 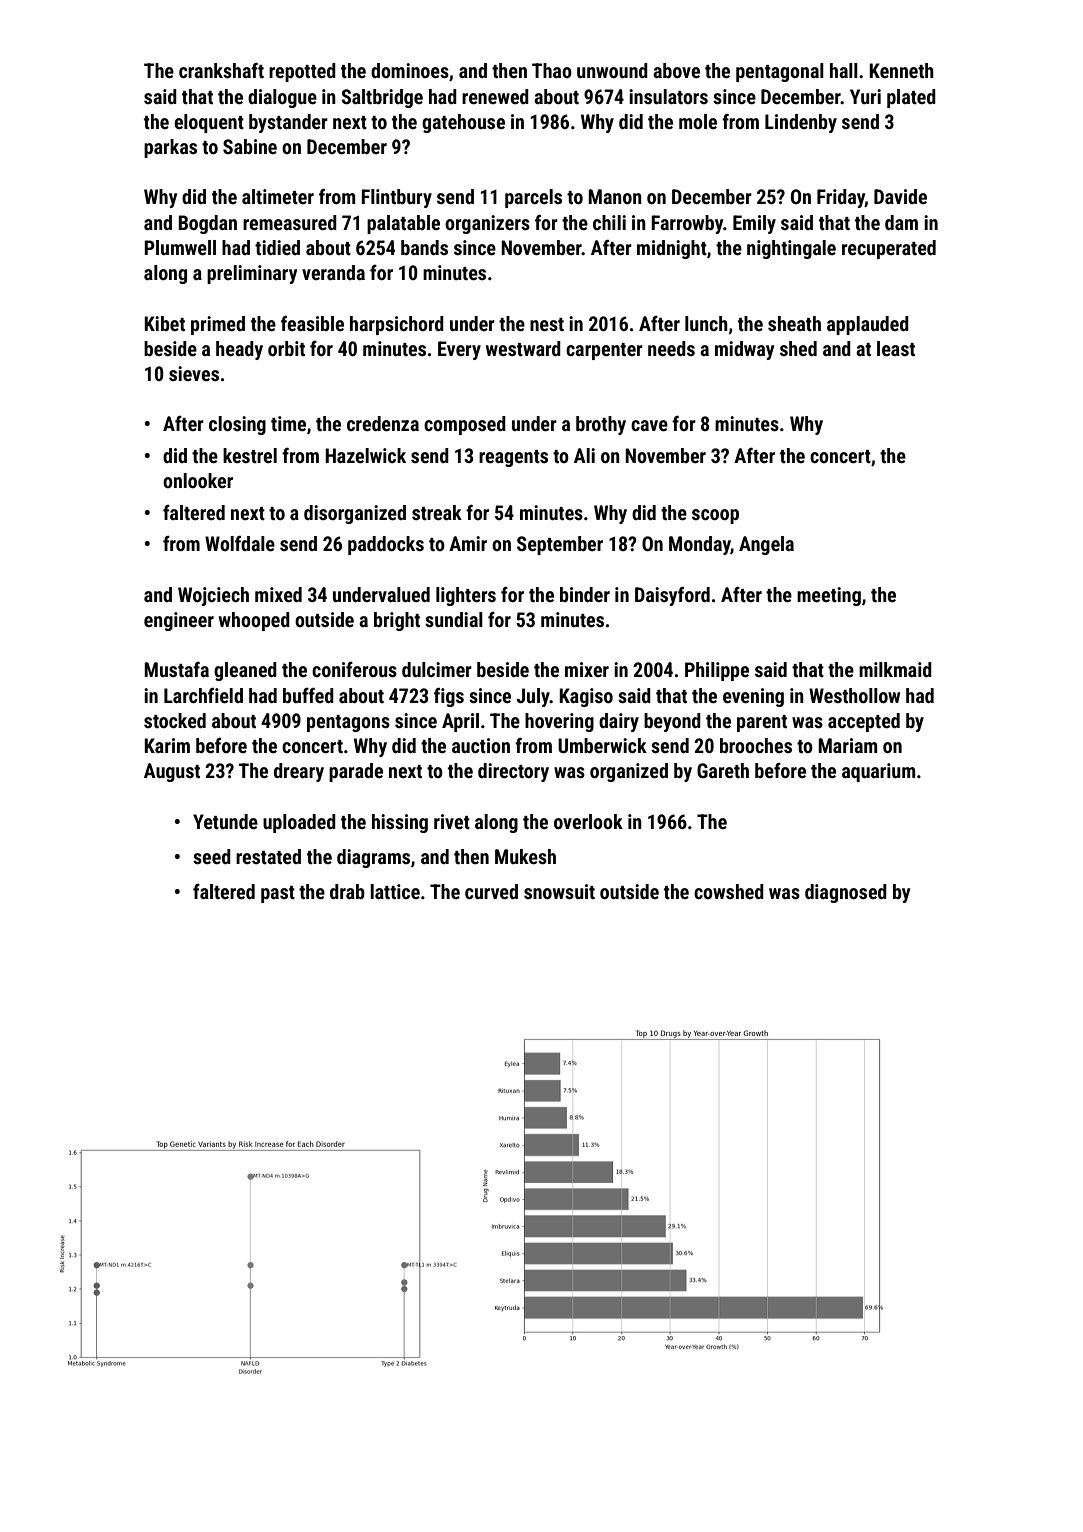 I want to click on snowsuit, so click(x=559, y=891).
